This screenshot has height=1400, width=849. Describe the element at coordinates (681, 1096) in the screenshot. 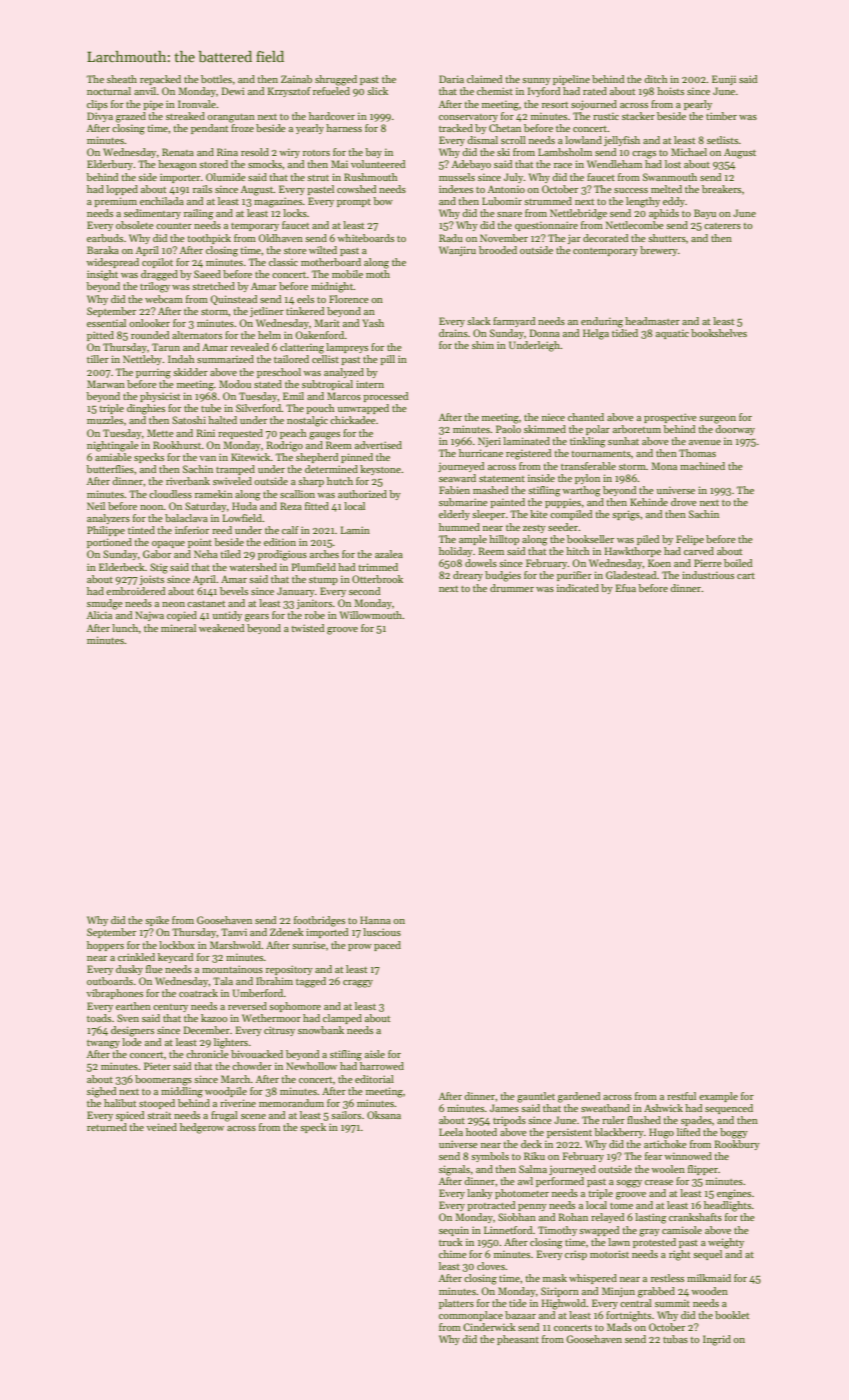

I see `restful` at that location.
